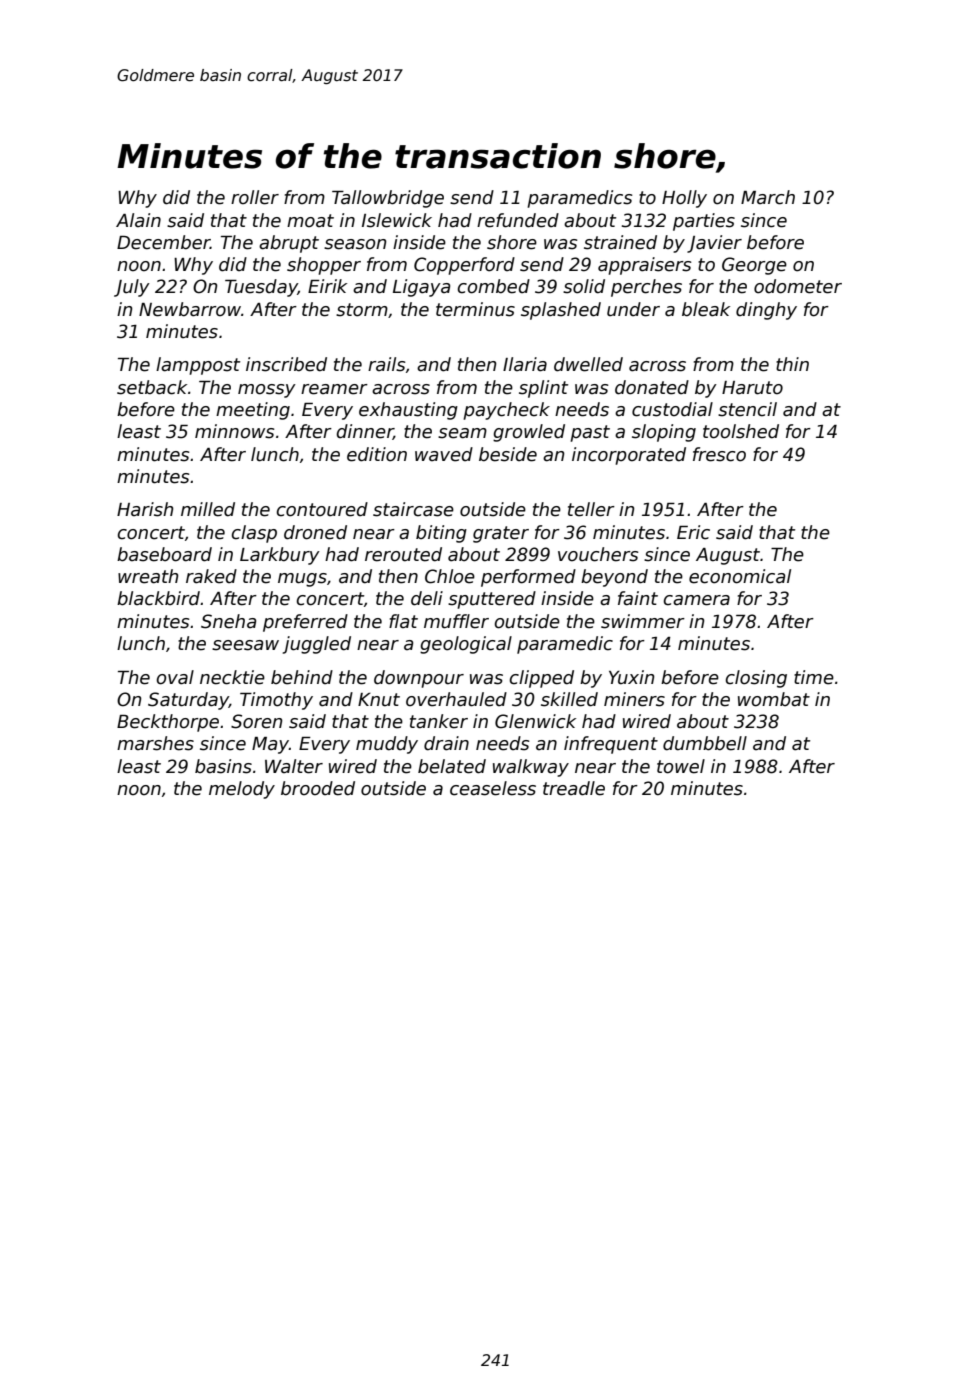  I want to click on time, so click(814, 677).
